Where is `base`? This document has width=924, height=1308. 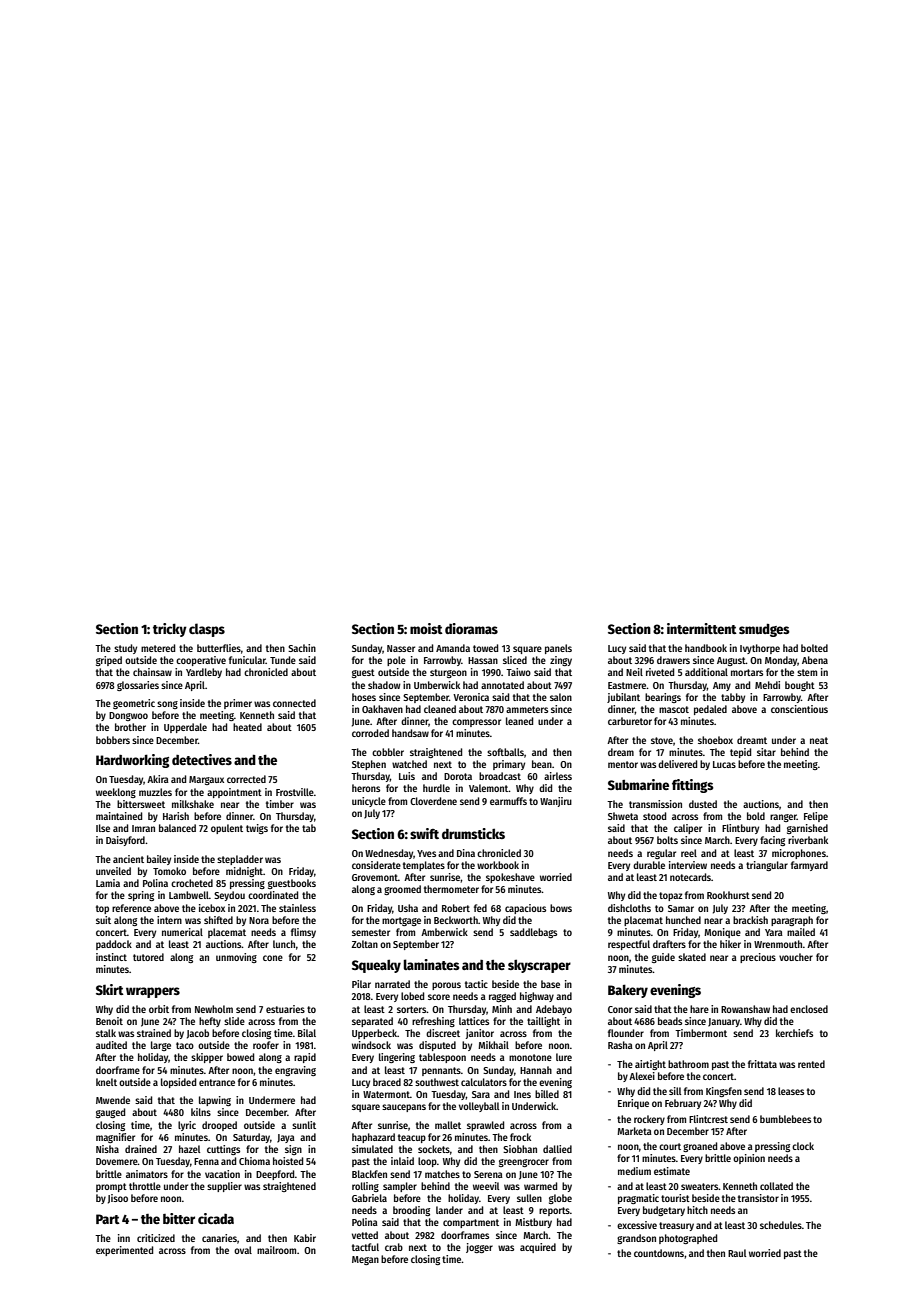 base is located at coordinates (550, 984).
